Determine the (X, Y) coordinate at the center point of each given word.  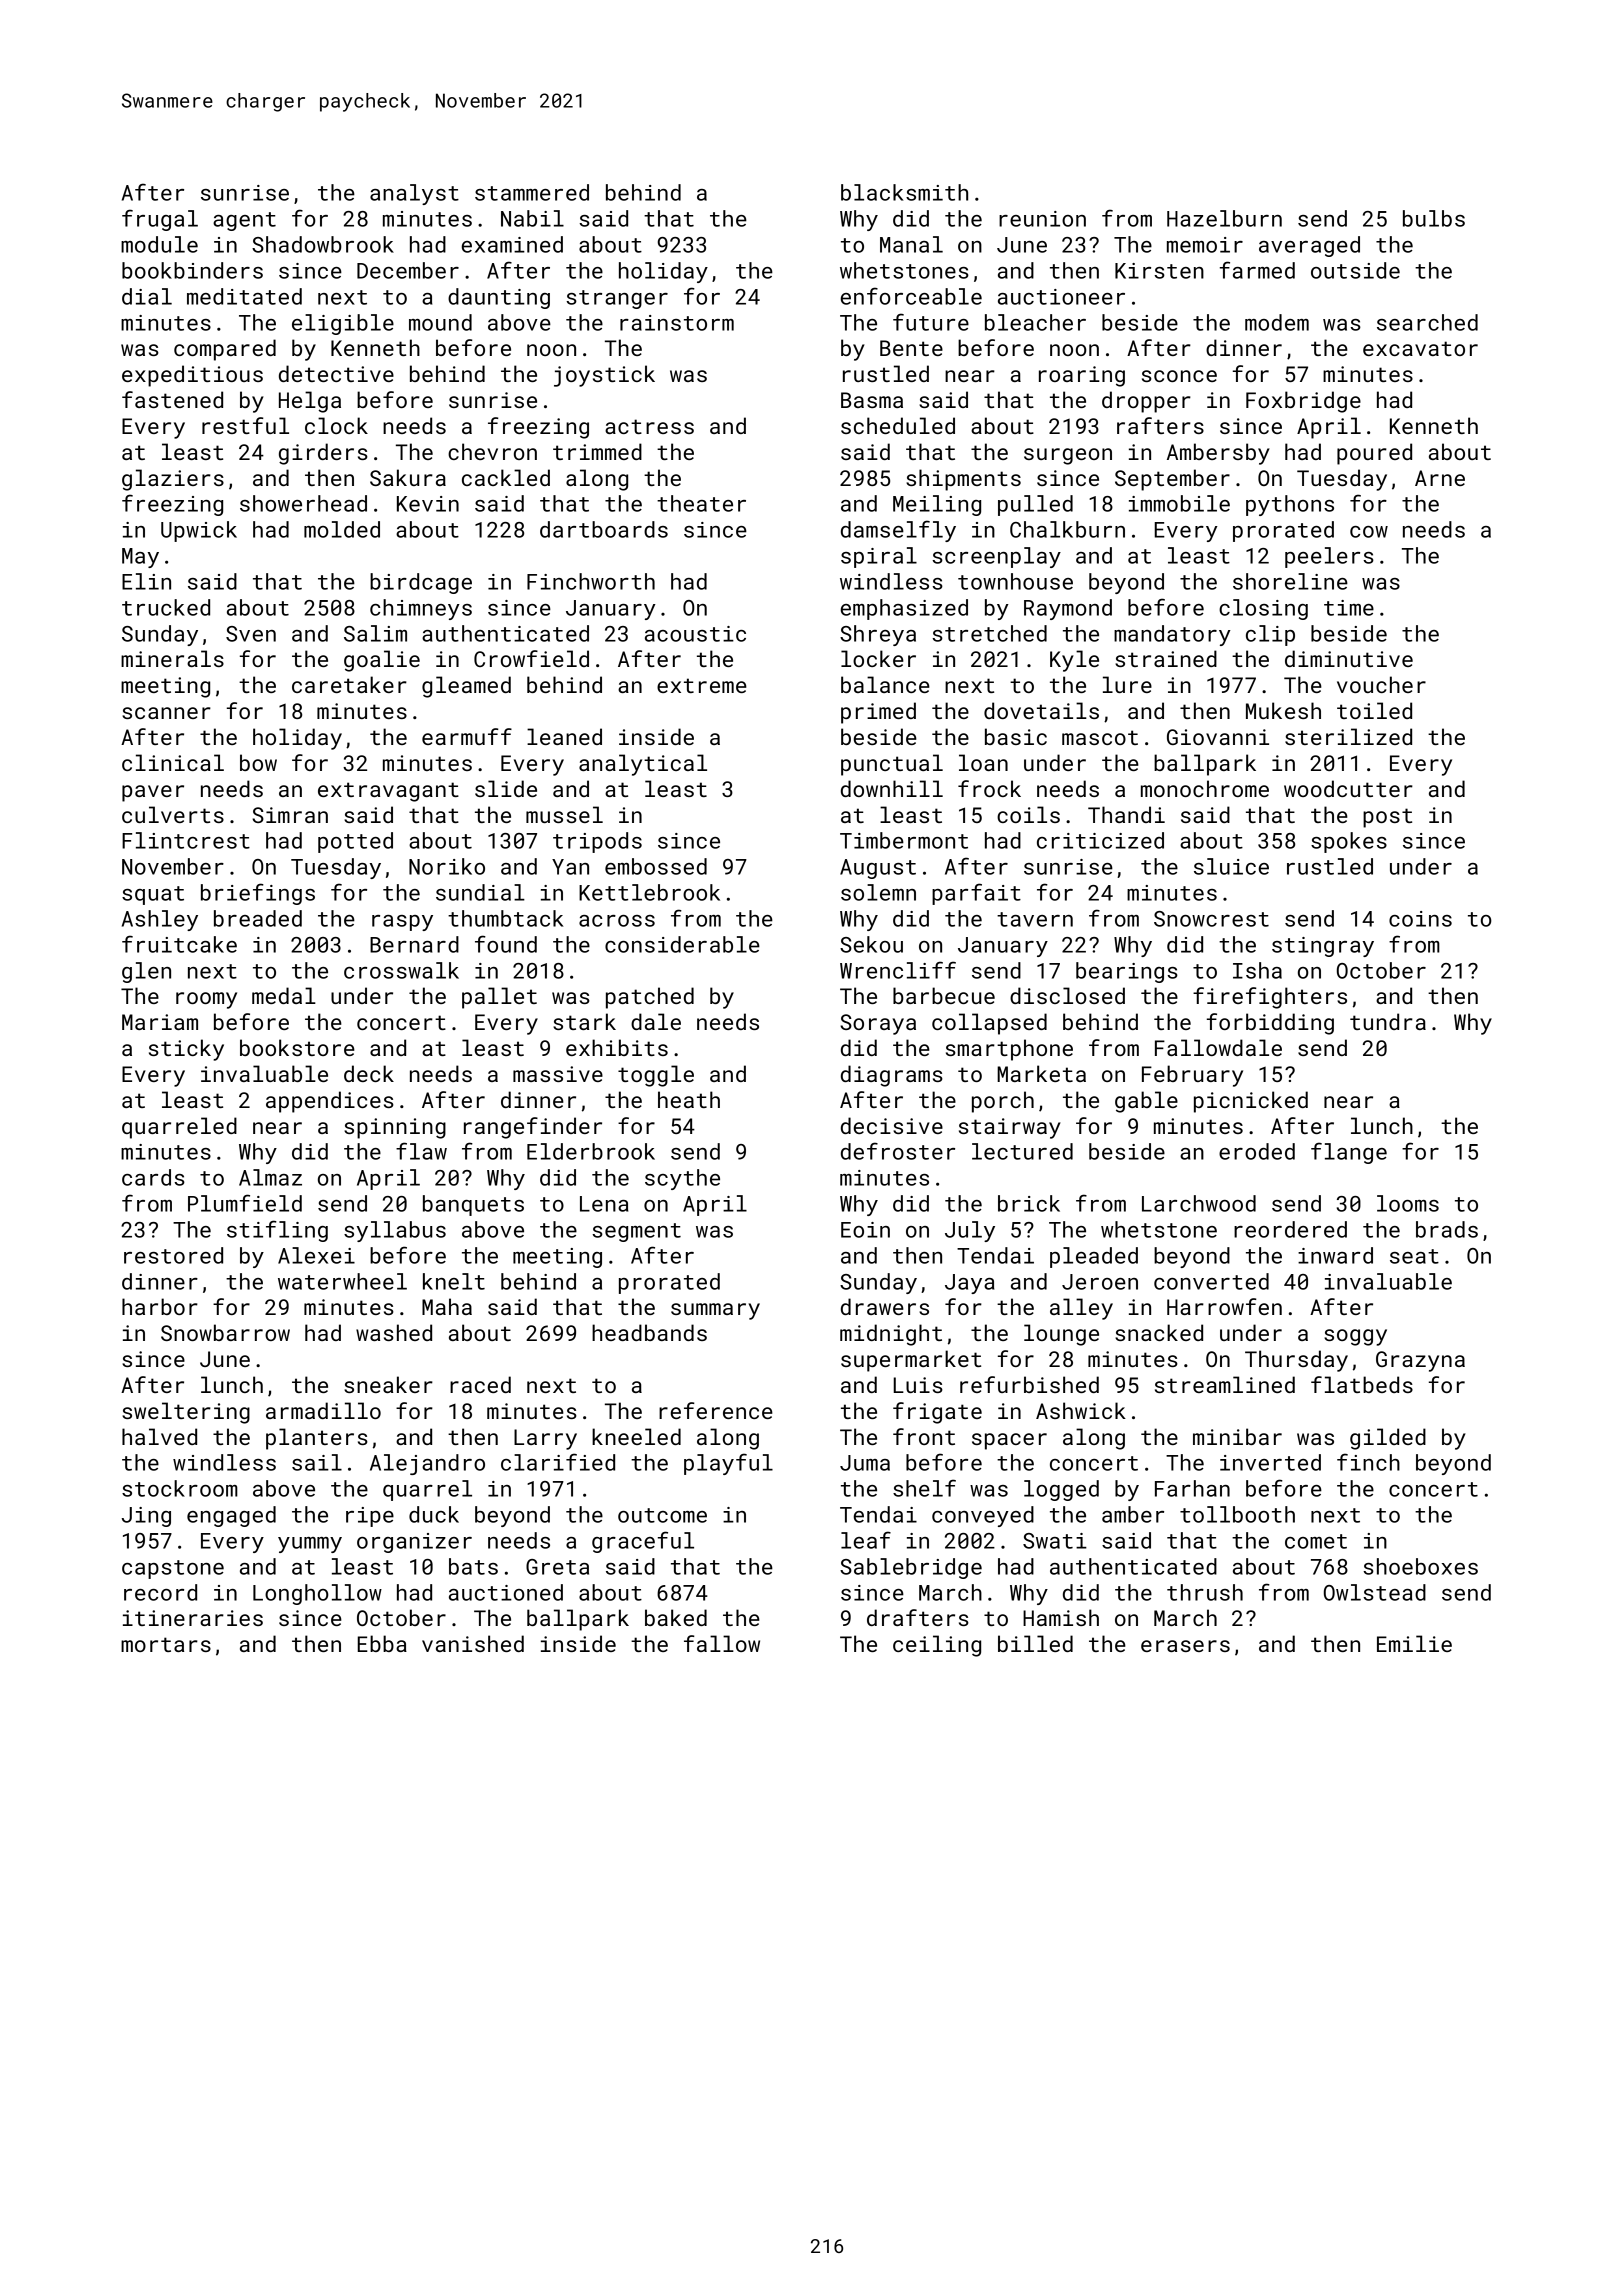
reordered (1290, 1229)
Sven (251, 634)
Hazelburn (1224, 218)
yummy (310, 1545)
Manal (911, 244)
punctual (892, 765)
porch (1003, 1102)
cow (1369, 532)
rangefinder (533, 1128)
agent (244, 221)
